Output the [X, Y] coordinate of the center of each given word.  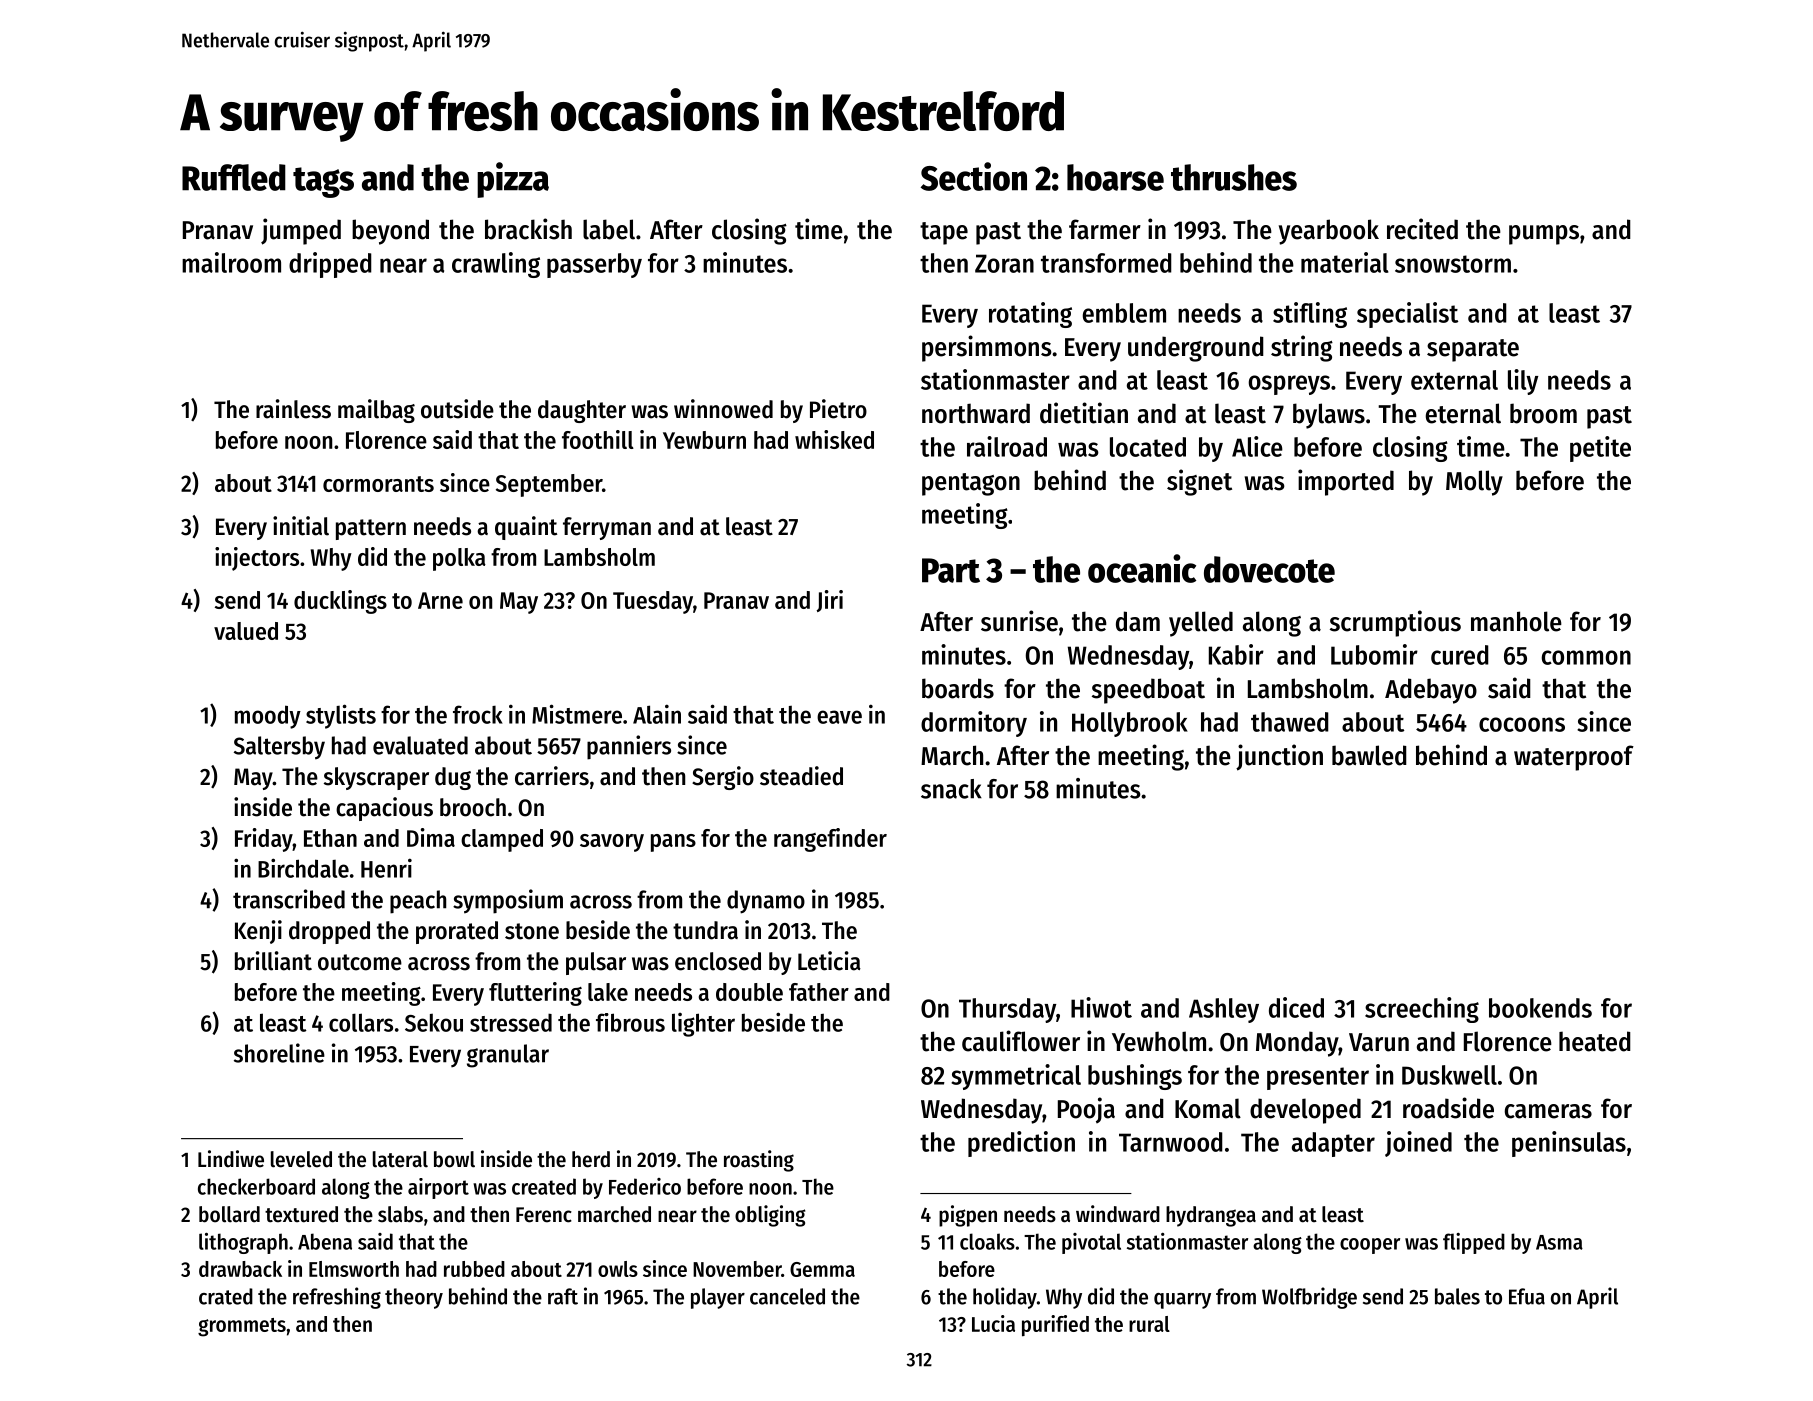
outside [457, 409]
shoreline [279, 1053]
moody [268, 717]
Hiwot [1101, 1007]
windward [1118, 1214]
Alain [657, 714]
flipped [1474, 1243]
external [1454, 380]
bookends [1540, 1008]
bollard [229, 1214]
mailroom [231, 262]
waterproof [1574, 758]
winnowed [723, 409]
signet [1199, 482]
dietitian [1084, 413]
